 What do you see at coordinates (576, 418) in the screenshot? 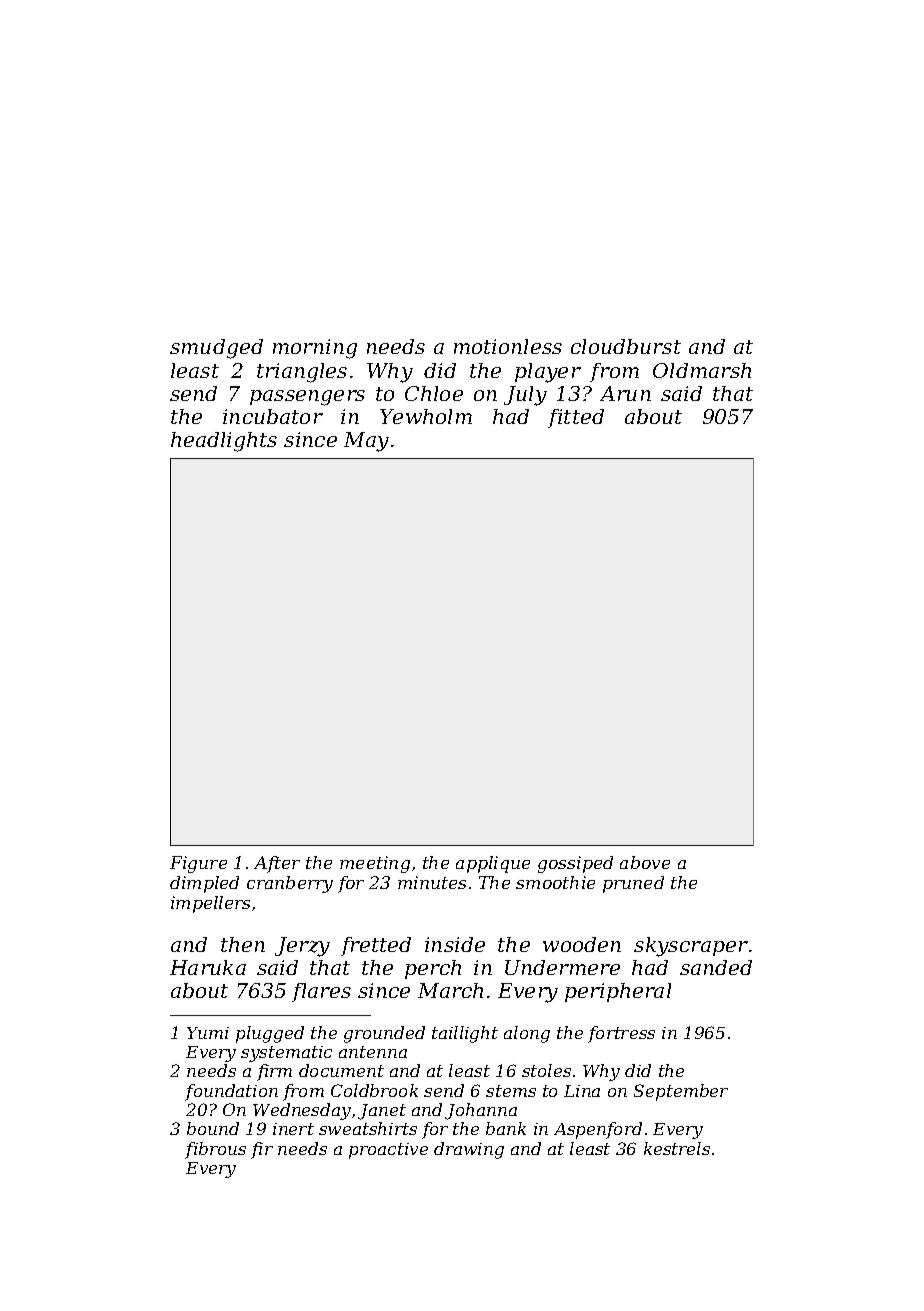
I see `fitted` at bounding box center [576, 418].
